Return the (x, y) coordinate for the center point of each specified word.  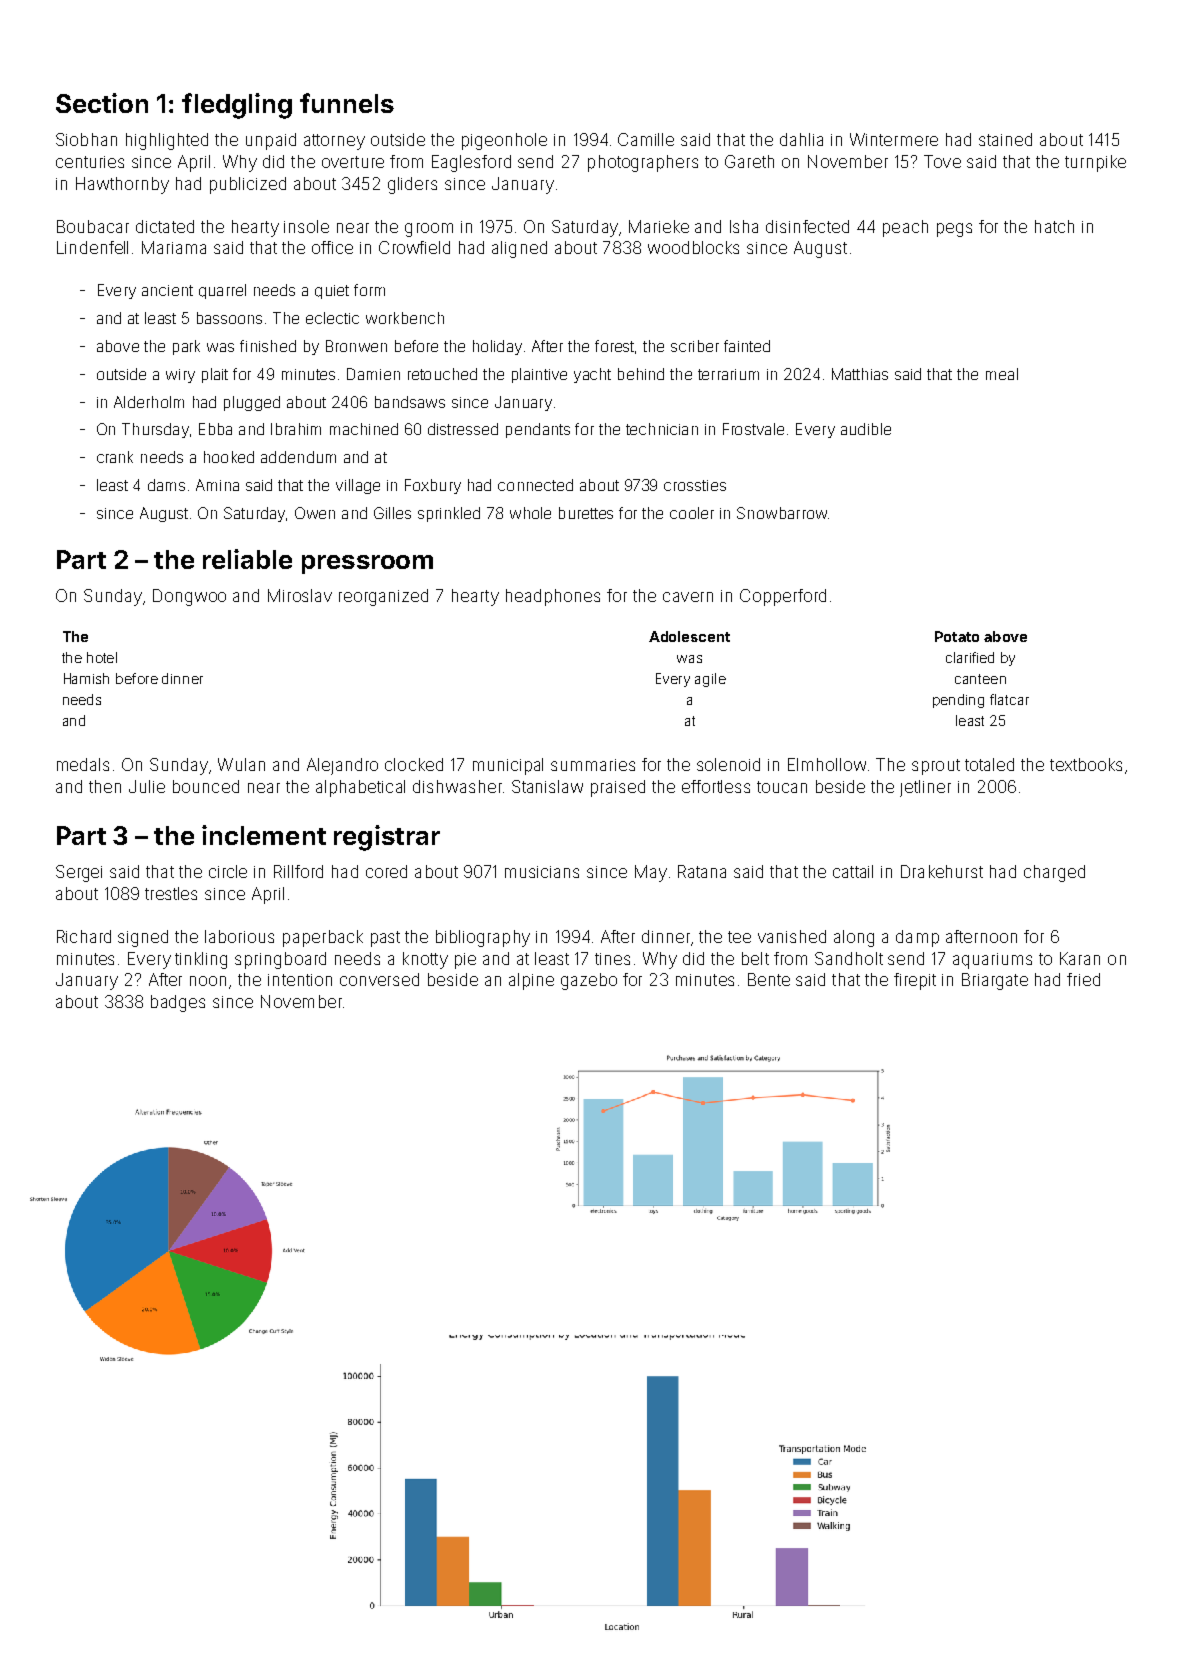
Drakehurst (942, 871)
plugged (252, 403)
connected (535, 485)
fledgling (237, 106)
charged (1054, 873)
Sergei (79, 873)
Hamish (86, 678)
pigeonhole (504, 141)
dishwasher (457, 786)
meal (1002, 374)
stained (1005, 139)
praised (618, 788)
